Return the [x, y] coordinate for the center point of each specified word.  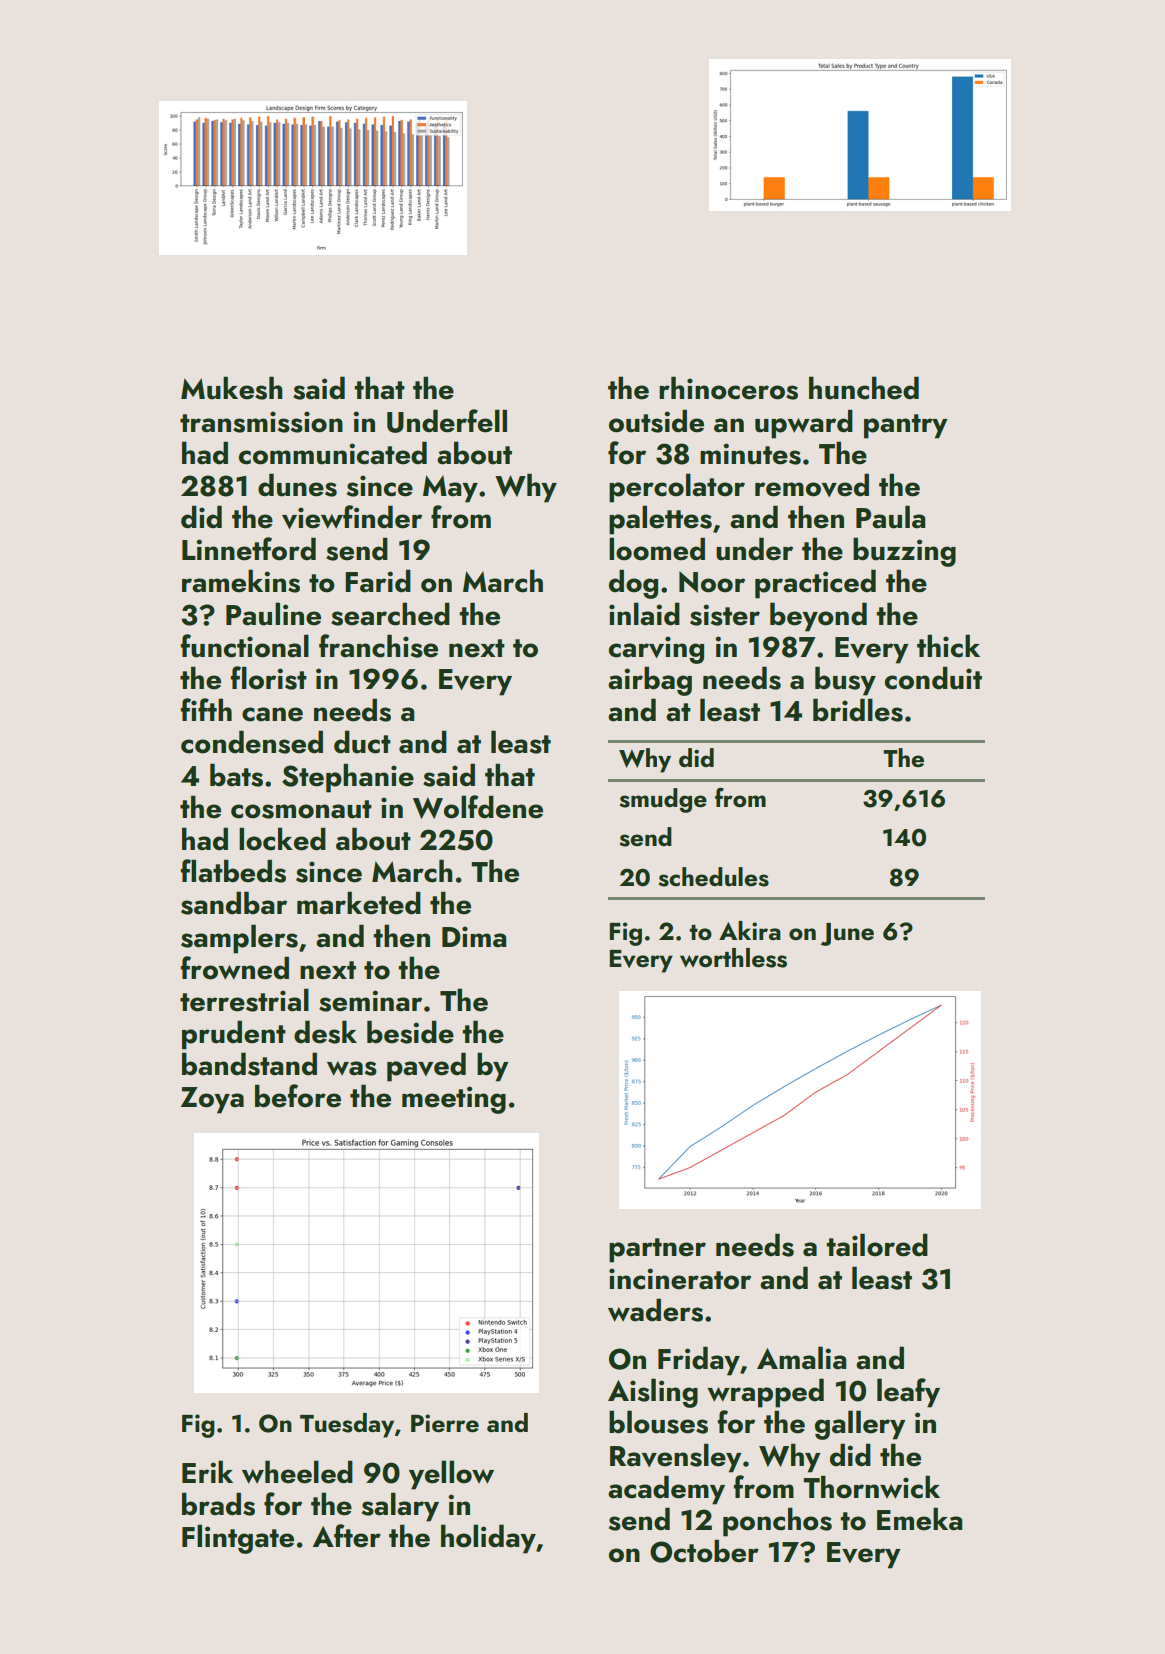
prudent [234, 1035]
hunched [864, 388]
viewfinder [352, 517]
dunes [297, 485]
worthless [733, 958]
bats [236, 775]
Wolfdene [478, 807]
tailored [877, 1245]
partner [657, 1250]
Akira [750, 930]
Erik [207, 1471]
